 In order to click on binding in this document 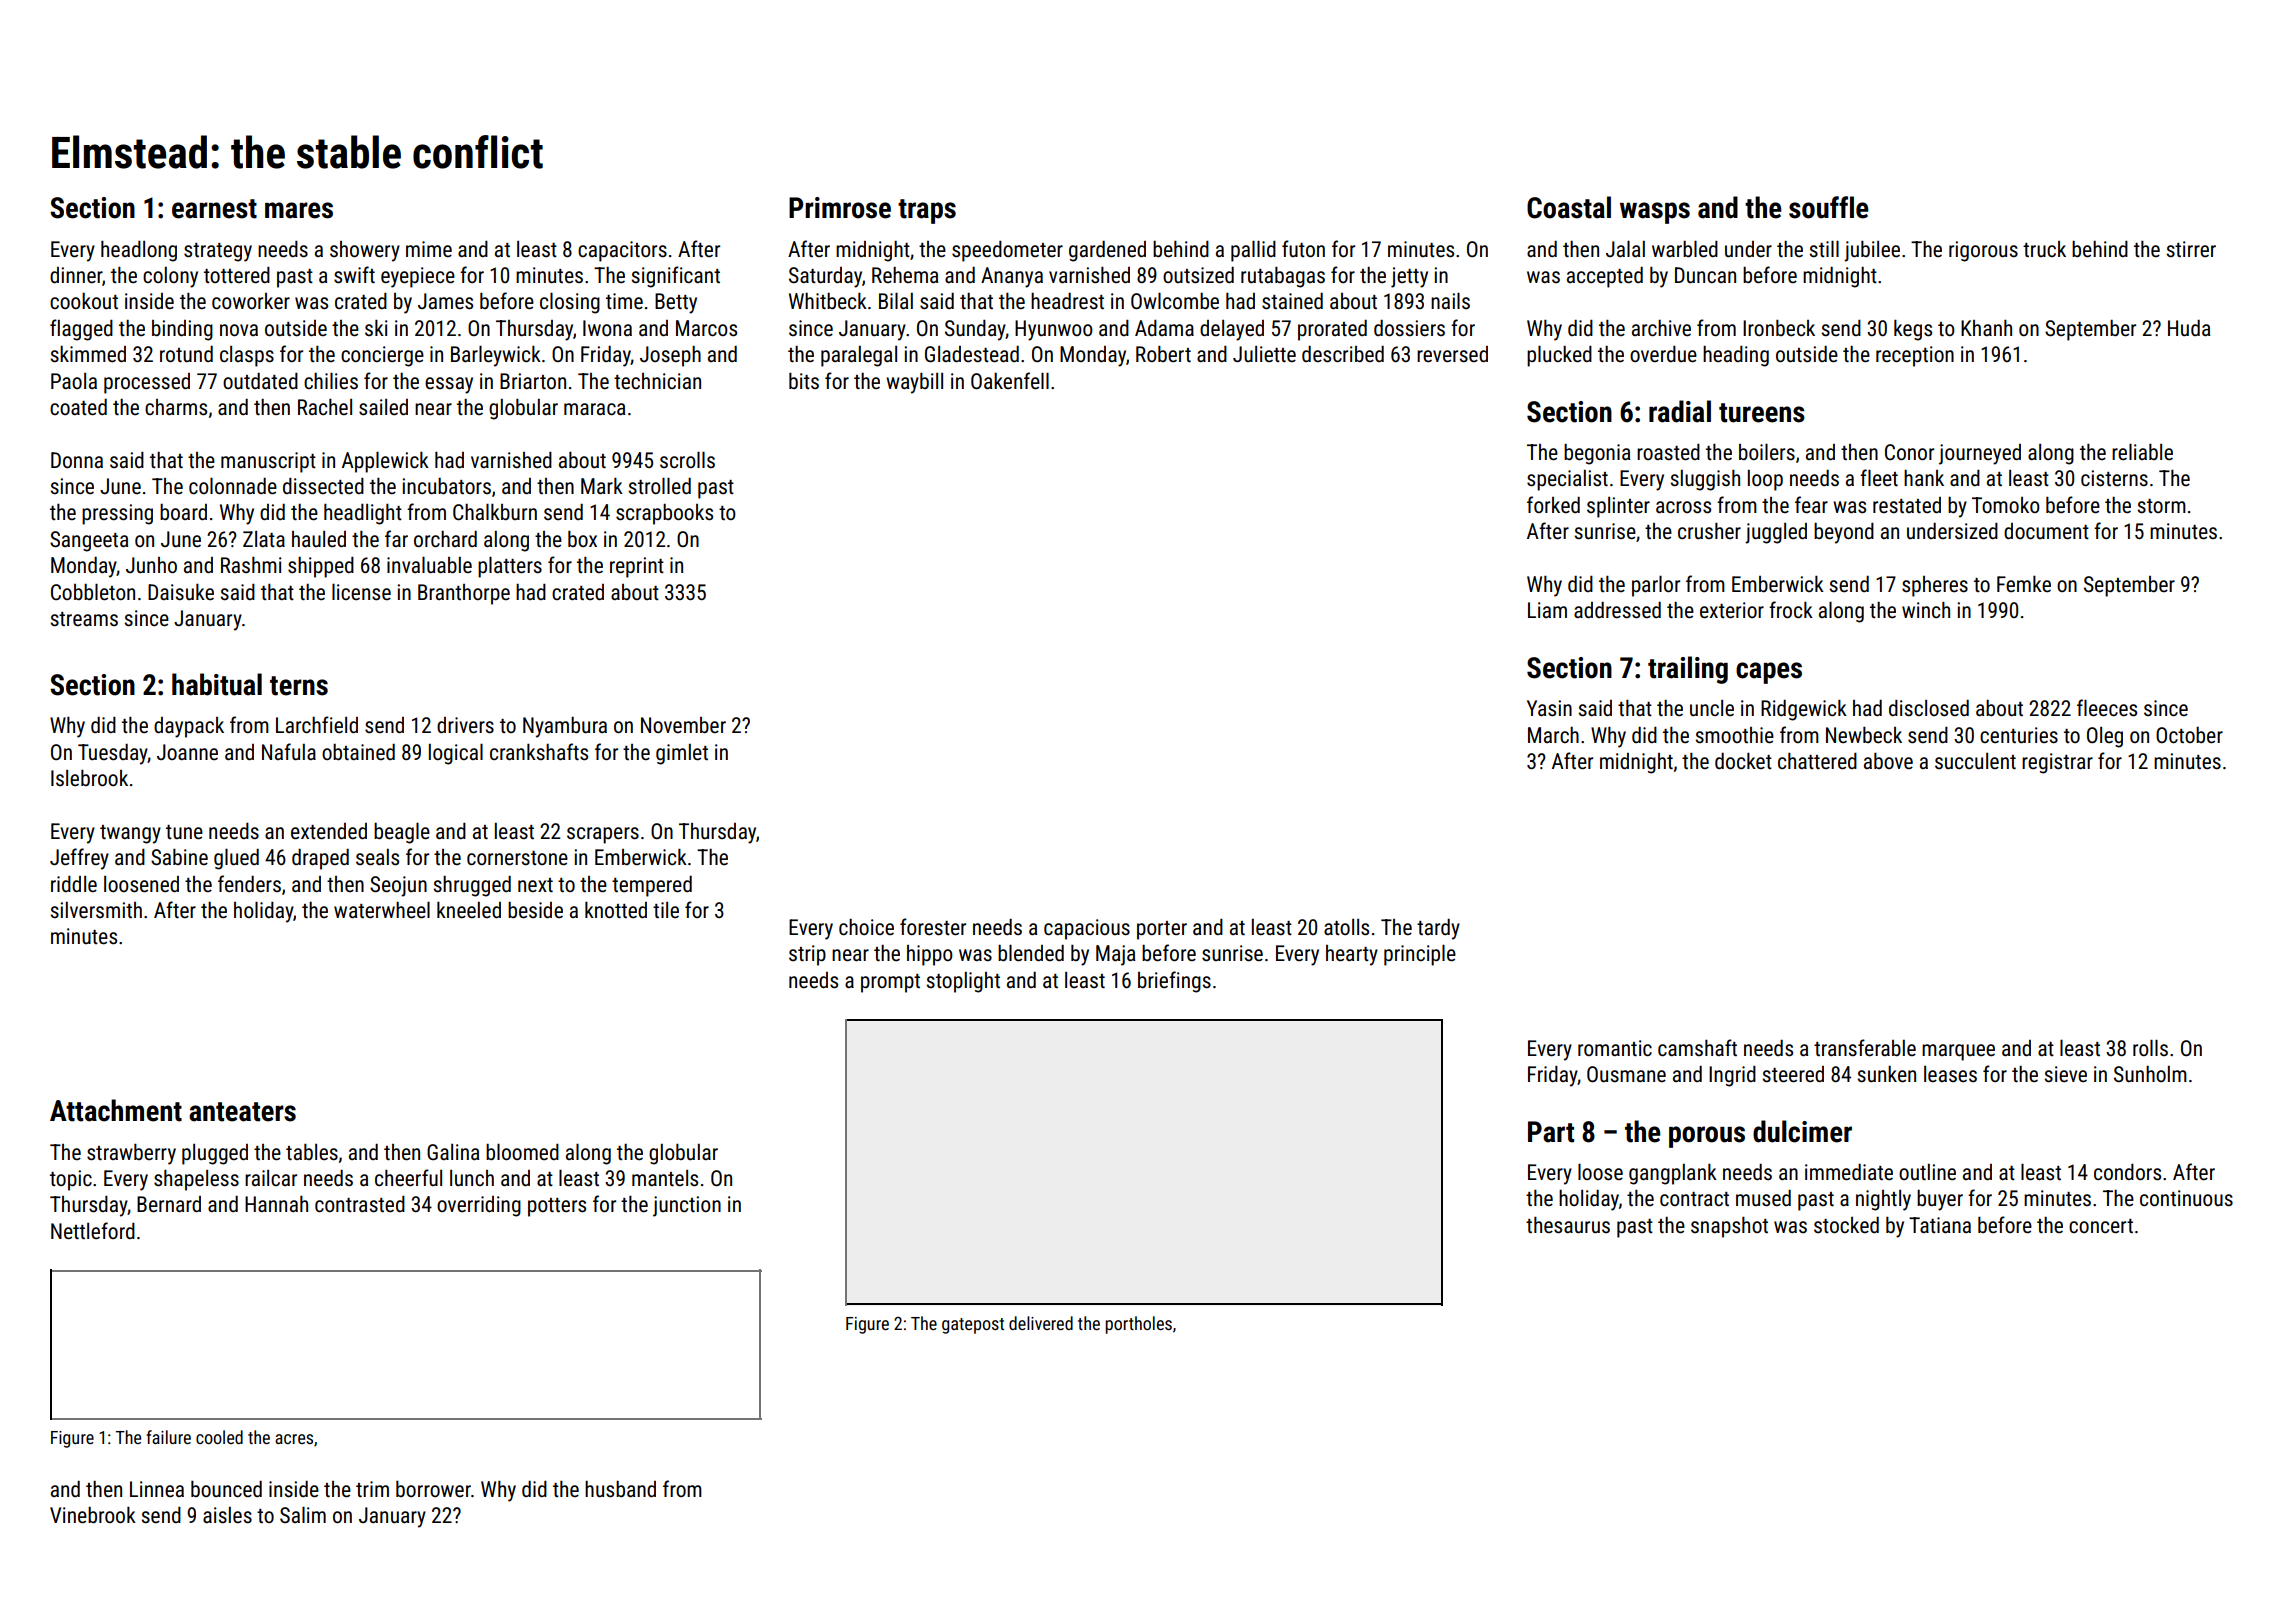, I will do `click(182, 330)`.
